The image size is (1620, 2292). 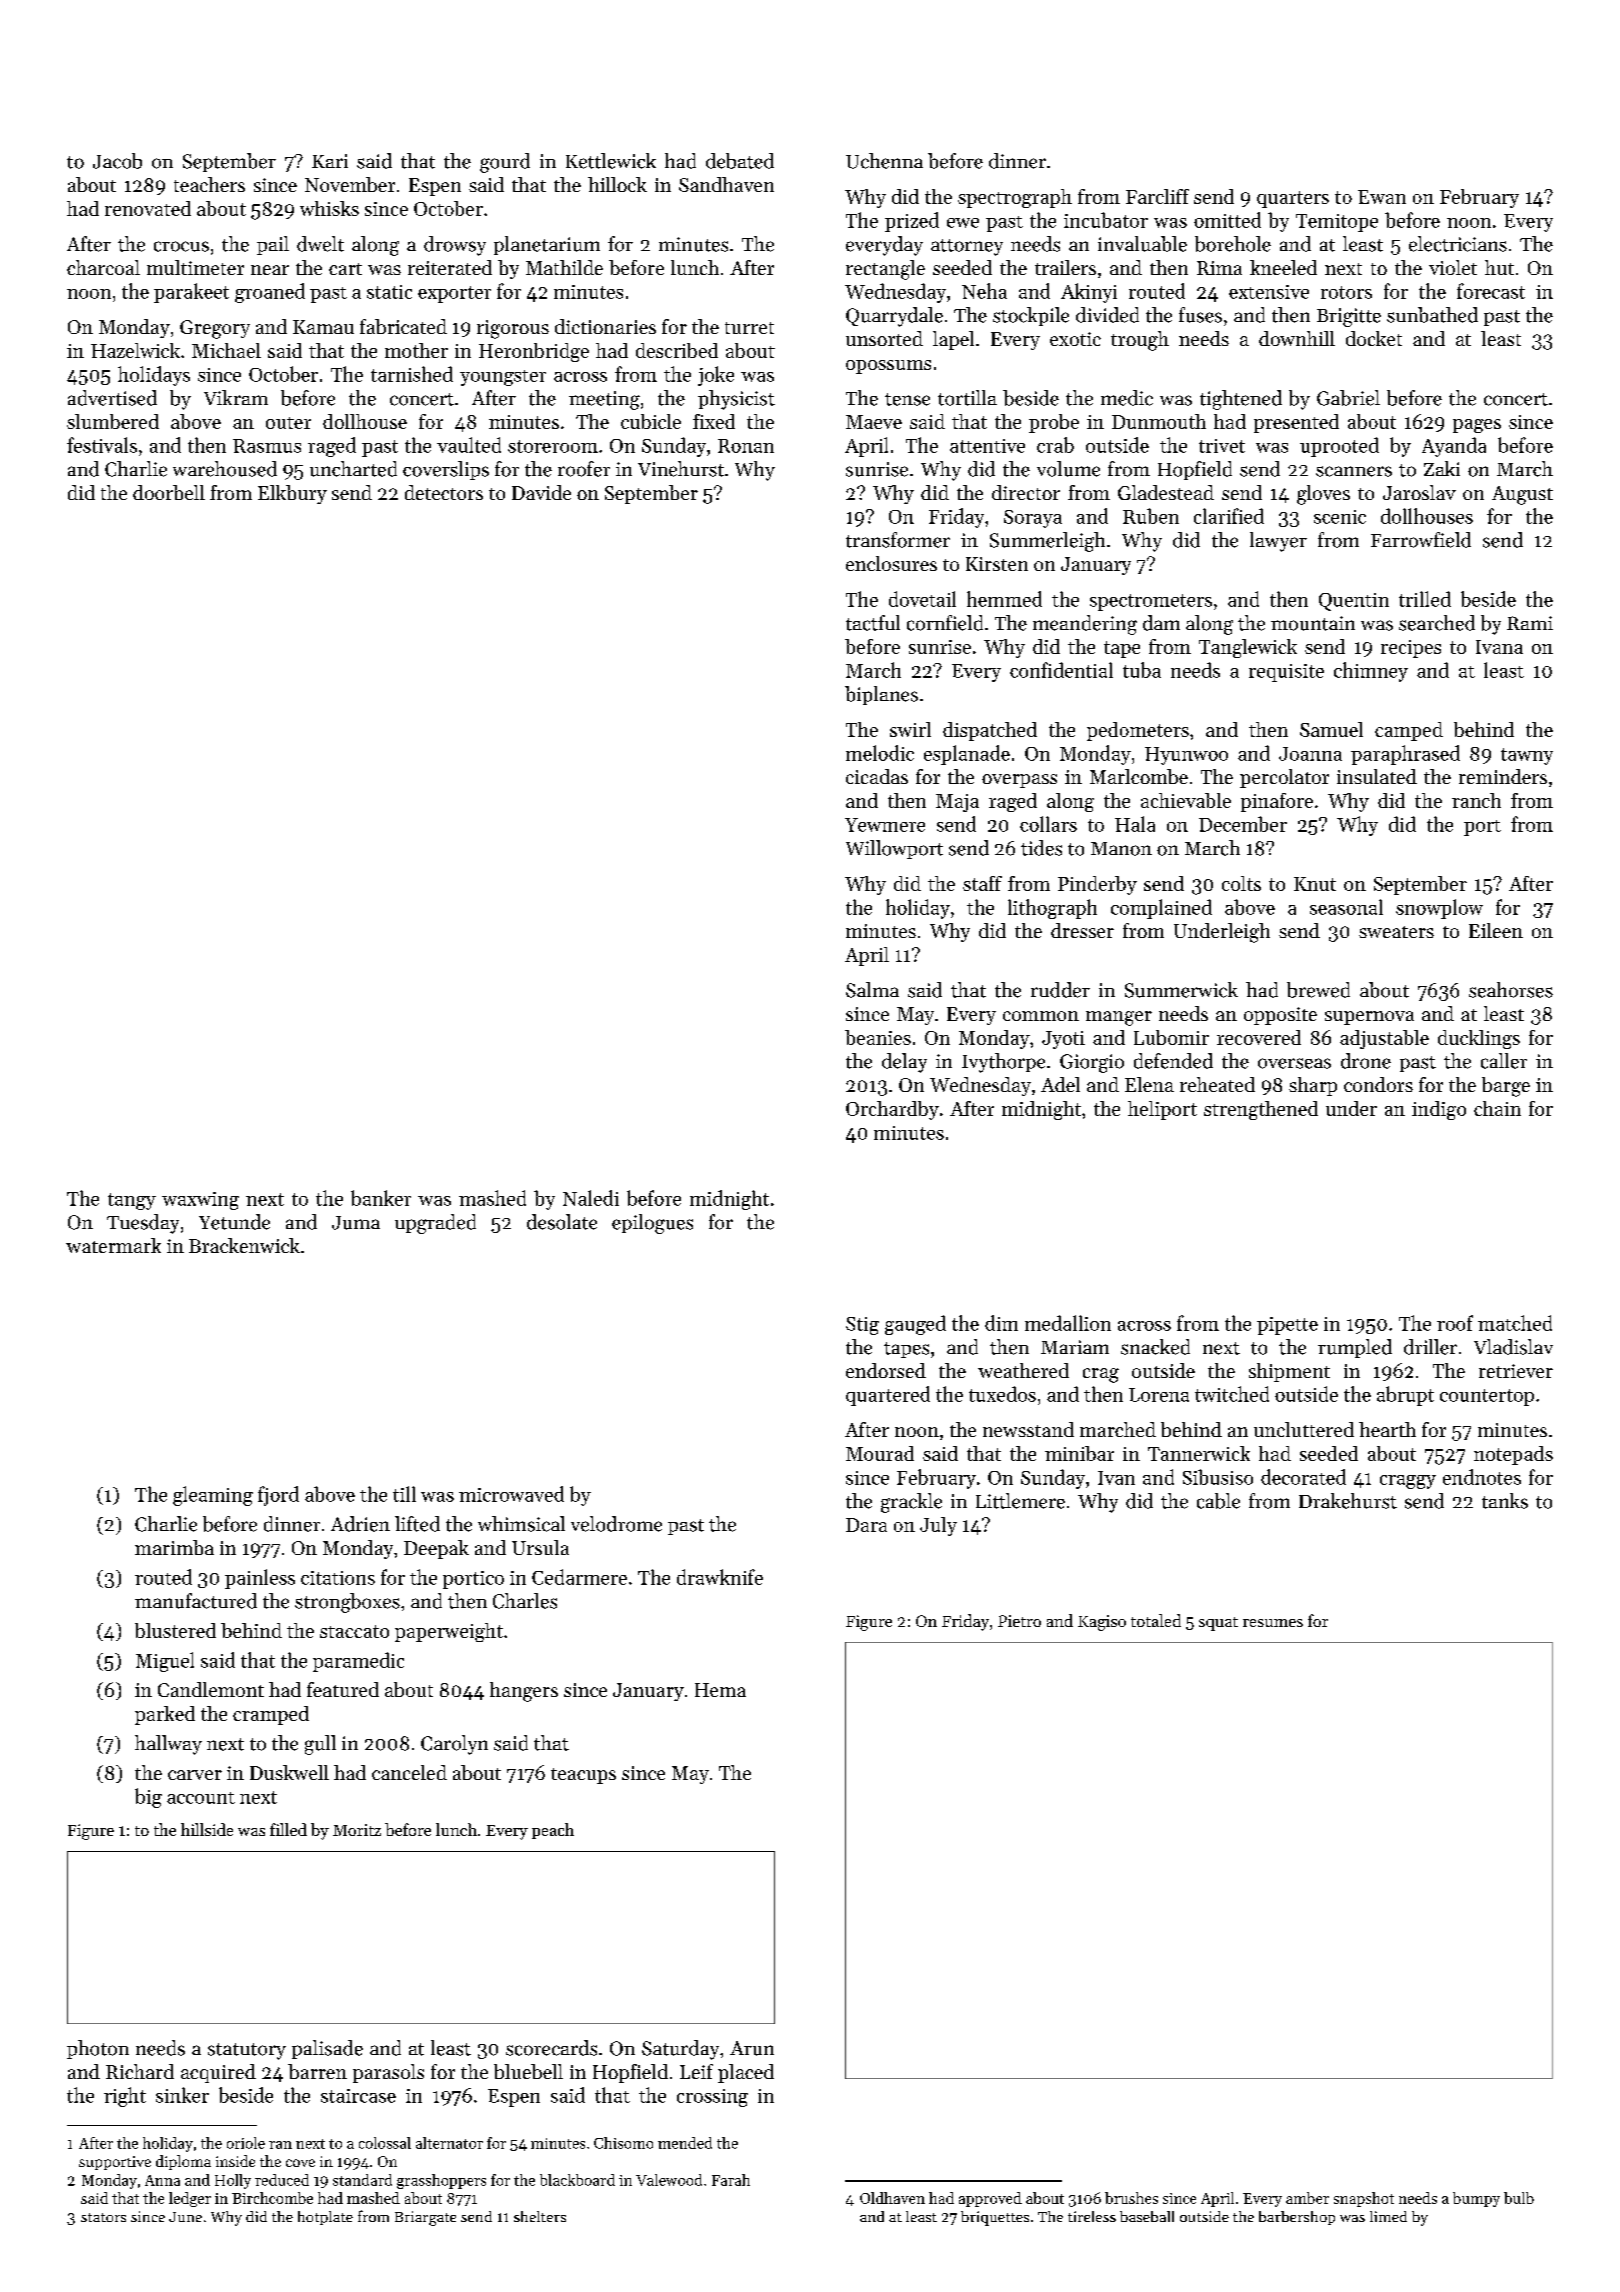 What do you see at coordinates (1297, 2218) in the image?
I see `barbershop` at bounding box center [1297, 2218].
